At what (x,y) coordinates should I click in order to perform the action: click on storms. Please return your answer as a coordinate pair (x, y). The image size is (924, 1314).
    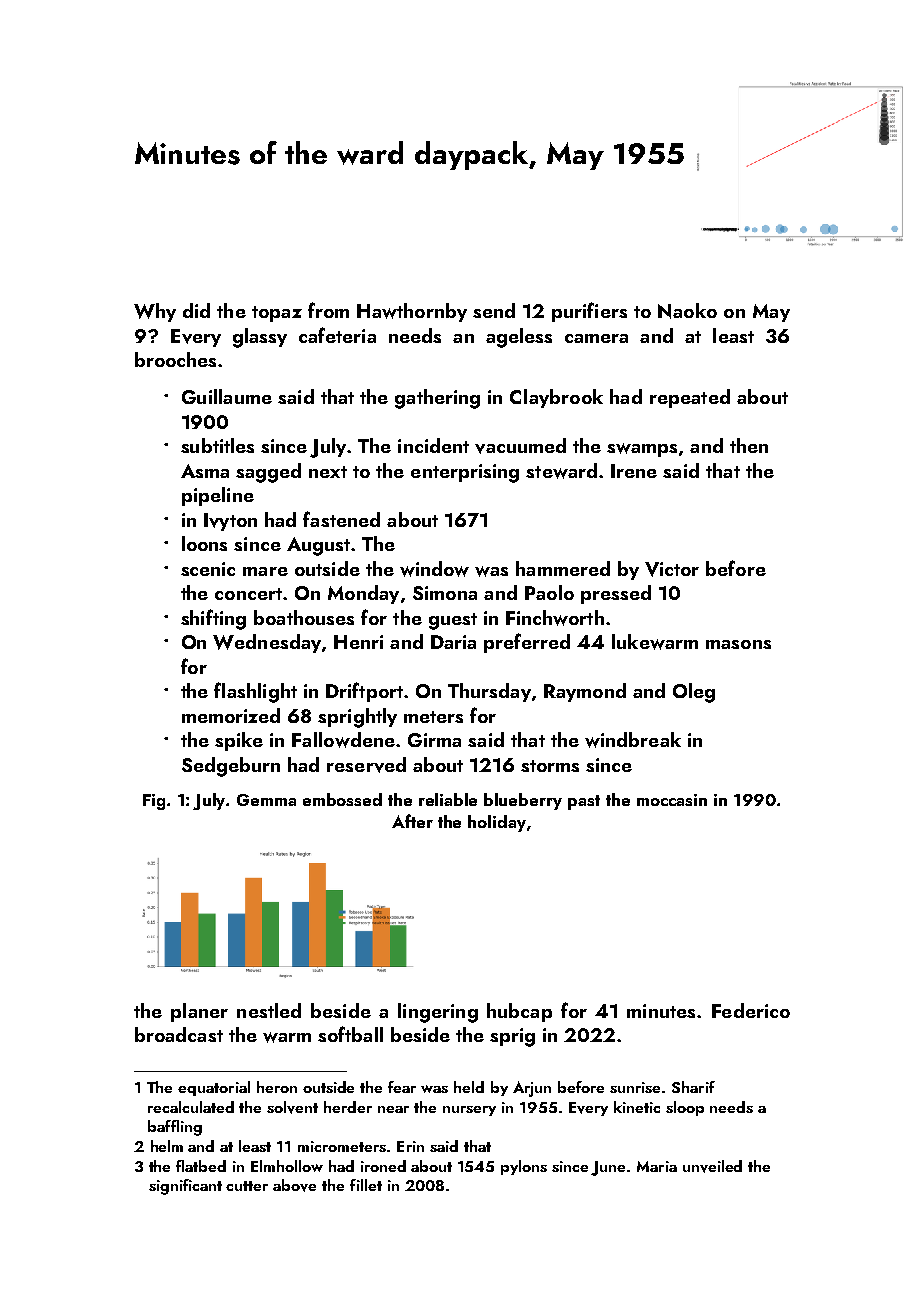
    Looking at the image, I should click on (550, 766).
